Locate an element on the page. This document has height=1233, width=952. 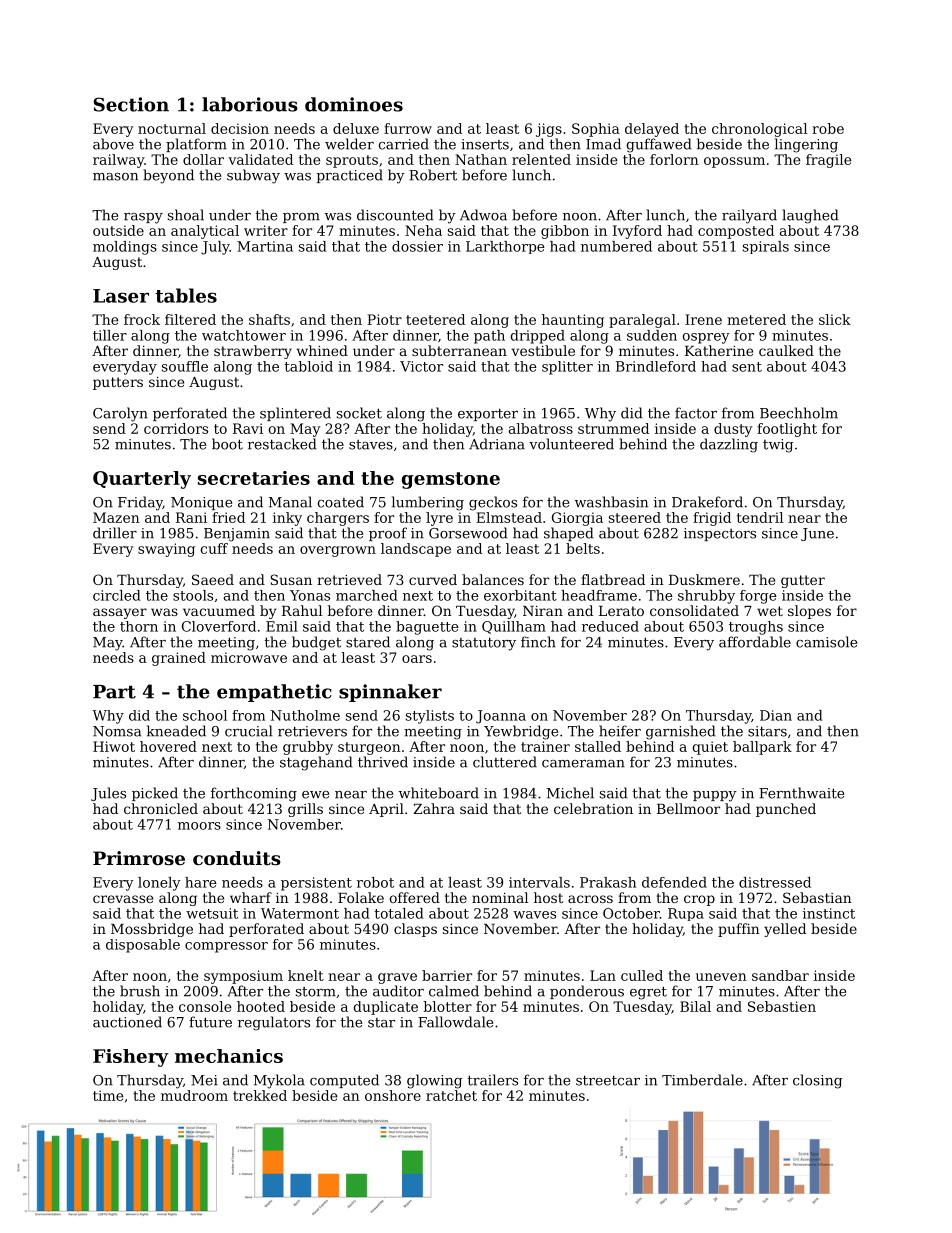
Mykola is located at coordinates (279, 1081).
